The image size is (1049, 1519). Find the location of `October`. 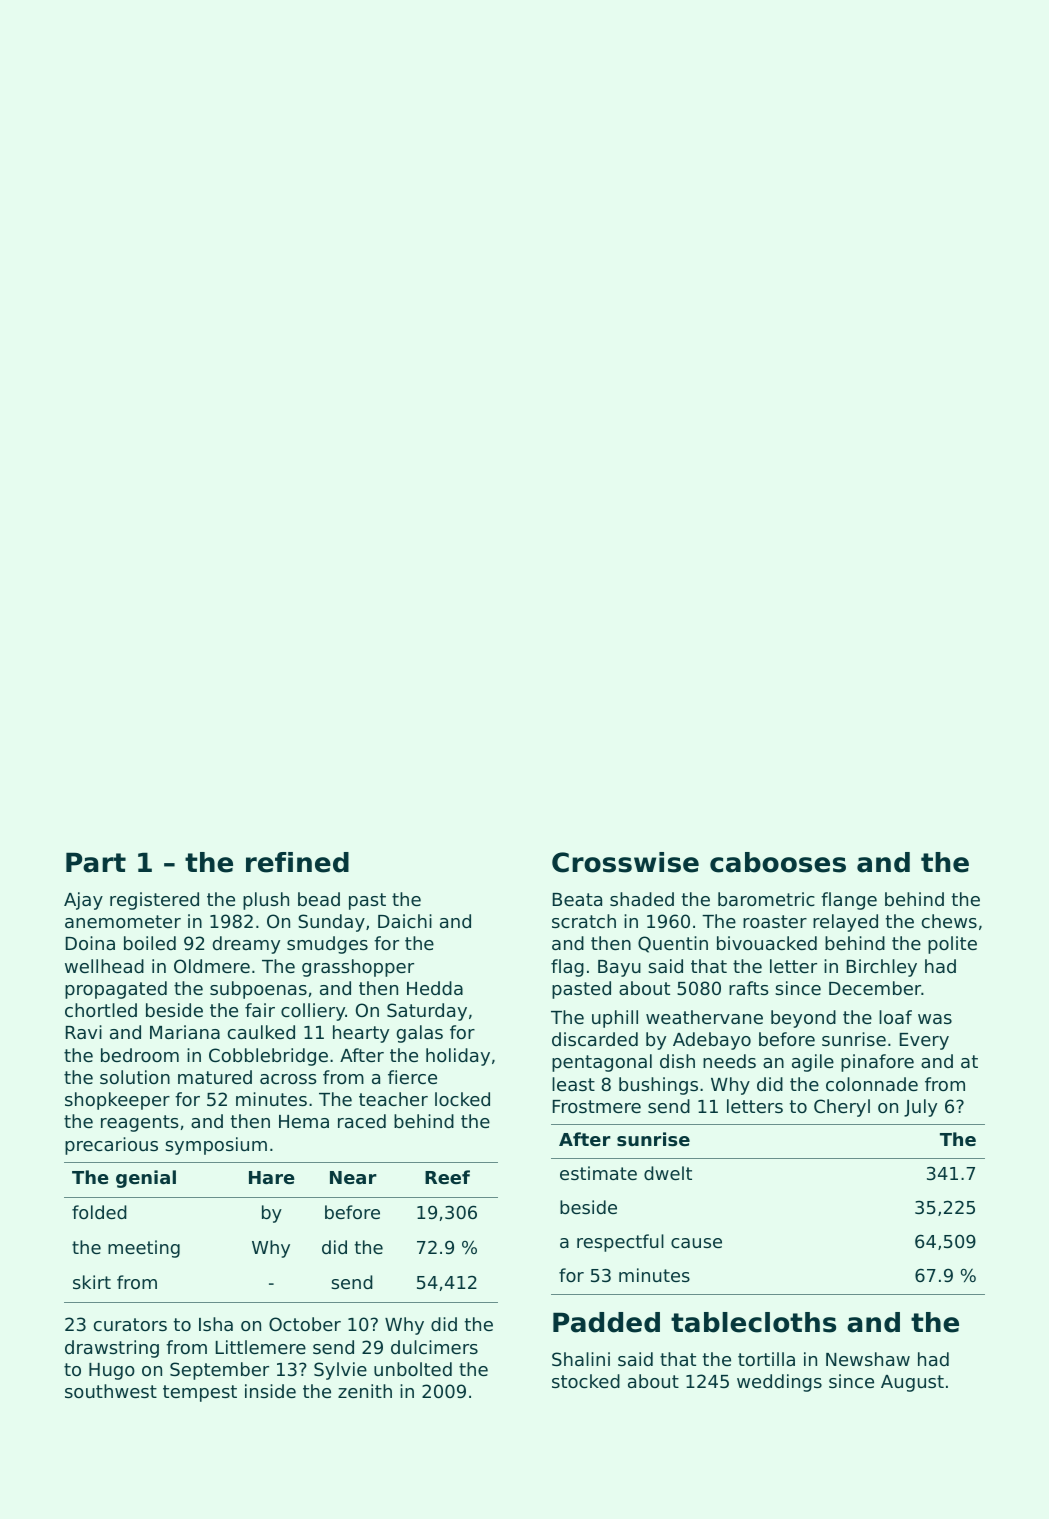

October is located at coordinates (305, 1324).
